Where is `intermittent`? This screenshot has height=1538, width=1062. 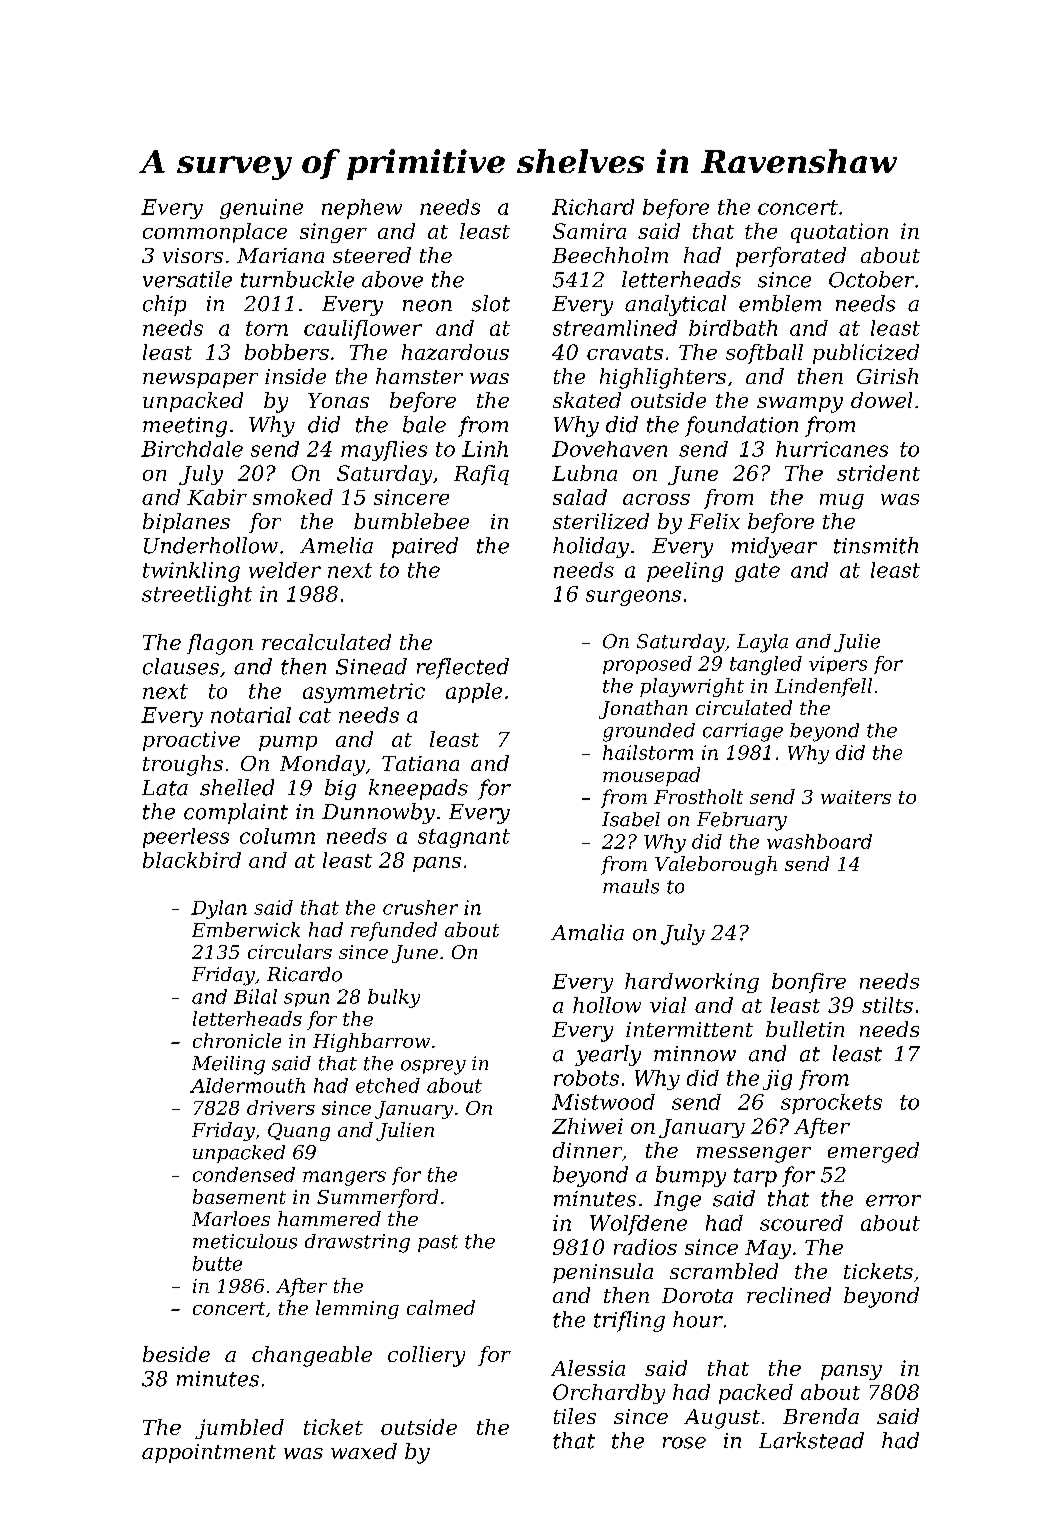 intermittent is located at coordinates (689, 1029).
